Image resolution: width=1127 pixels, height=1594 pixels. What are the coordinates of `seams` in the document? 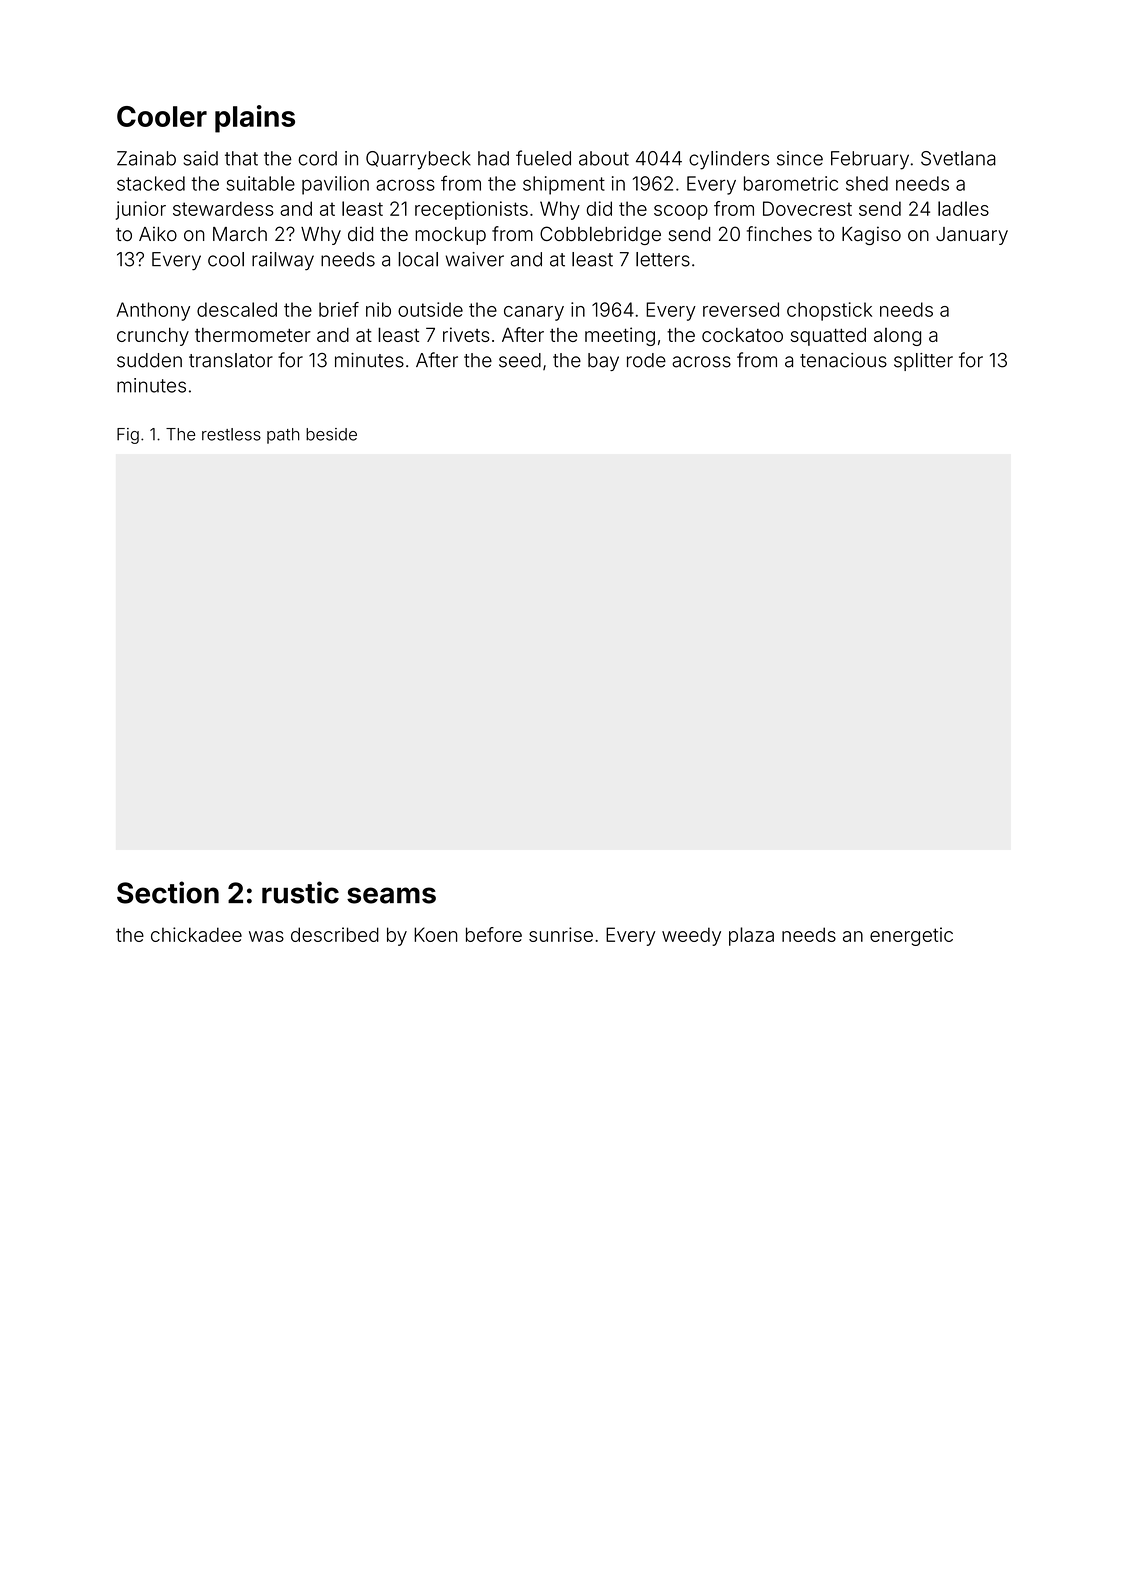 It's located at (391, 895).
